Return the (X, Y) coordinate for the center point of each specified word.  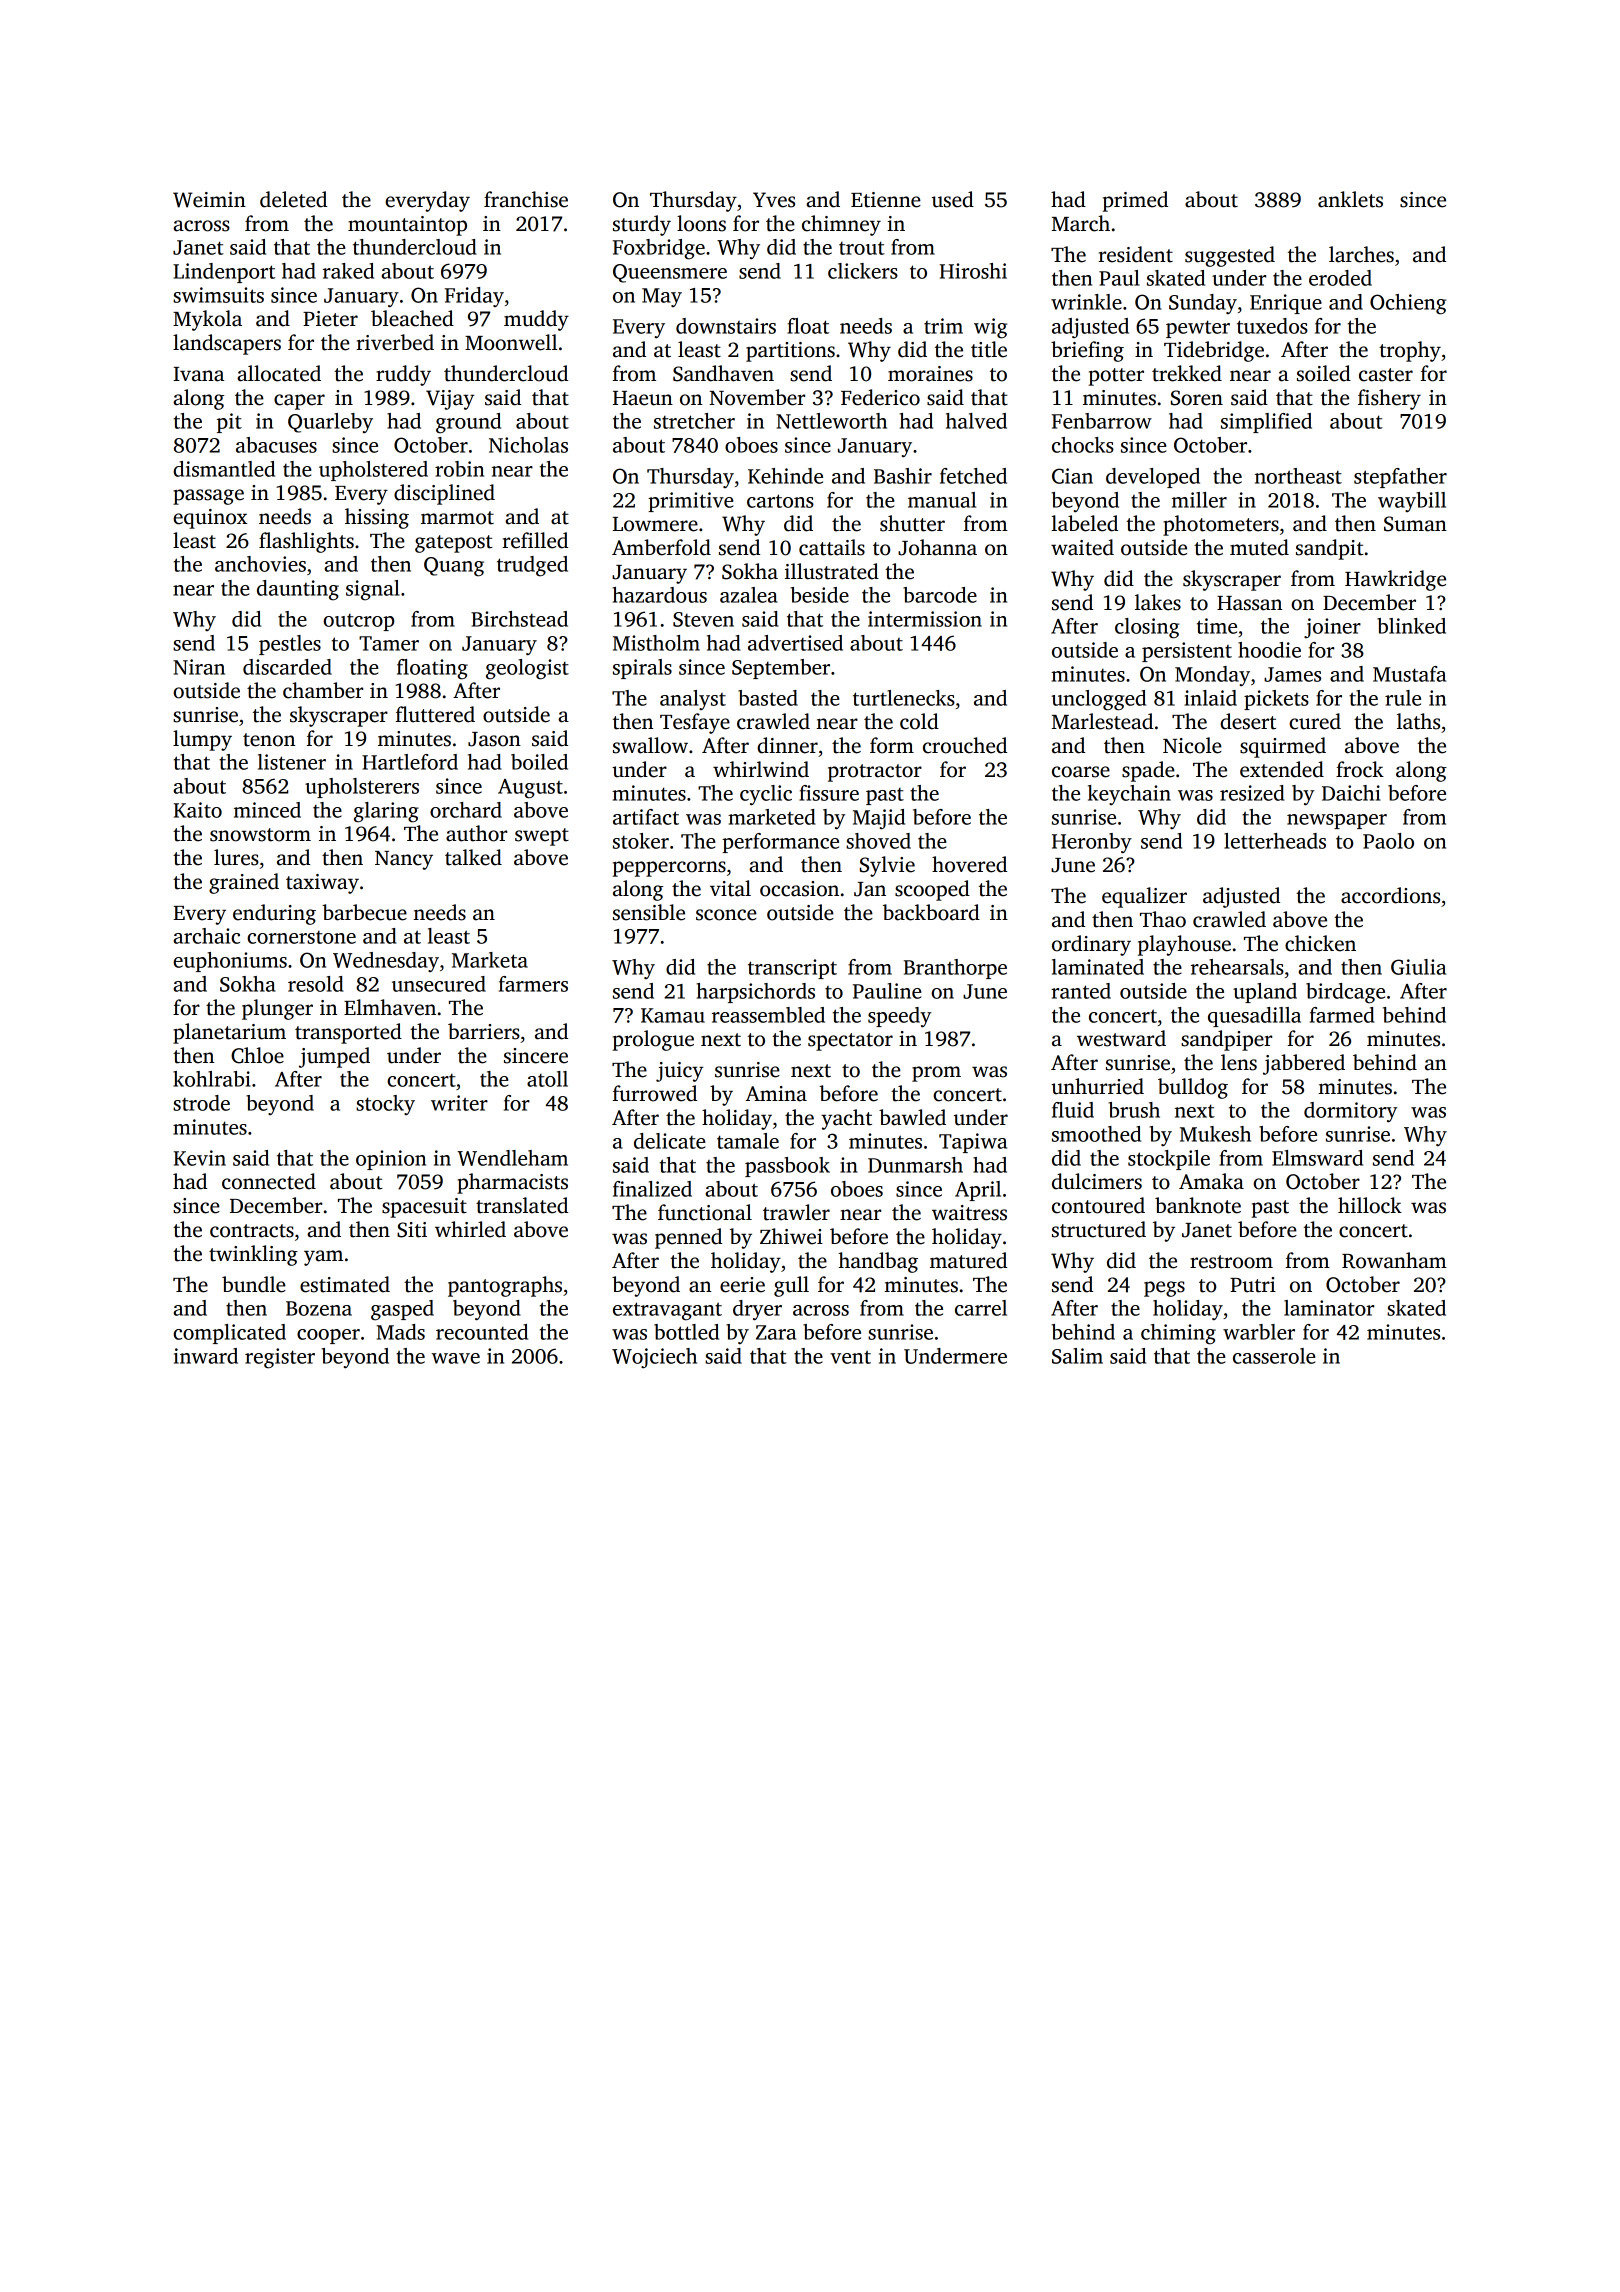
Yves (774, 200)
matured (968, 1260)
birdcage (1345, 993)
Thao (1163, 919)
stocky (385, 1105)
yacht (846, 1119)
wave (456, 1358)
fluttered (435, 714)
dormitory (1350, 1112)
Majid (879, 819)
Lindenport (224, 273)
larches (1361, 254)
